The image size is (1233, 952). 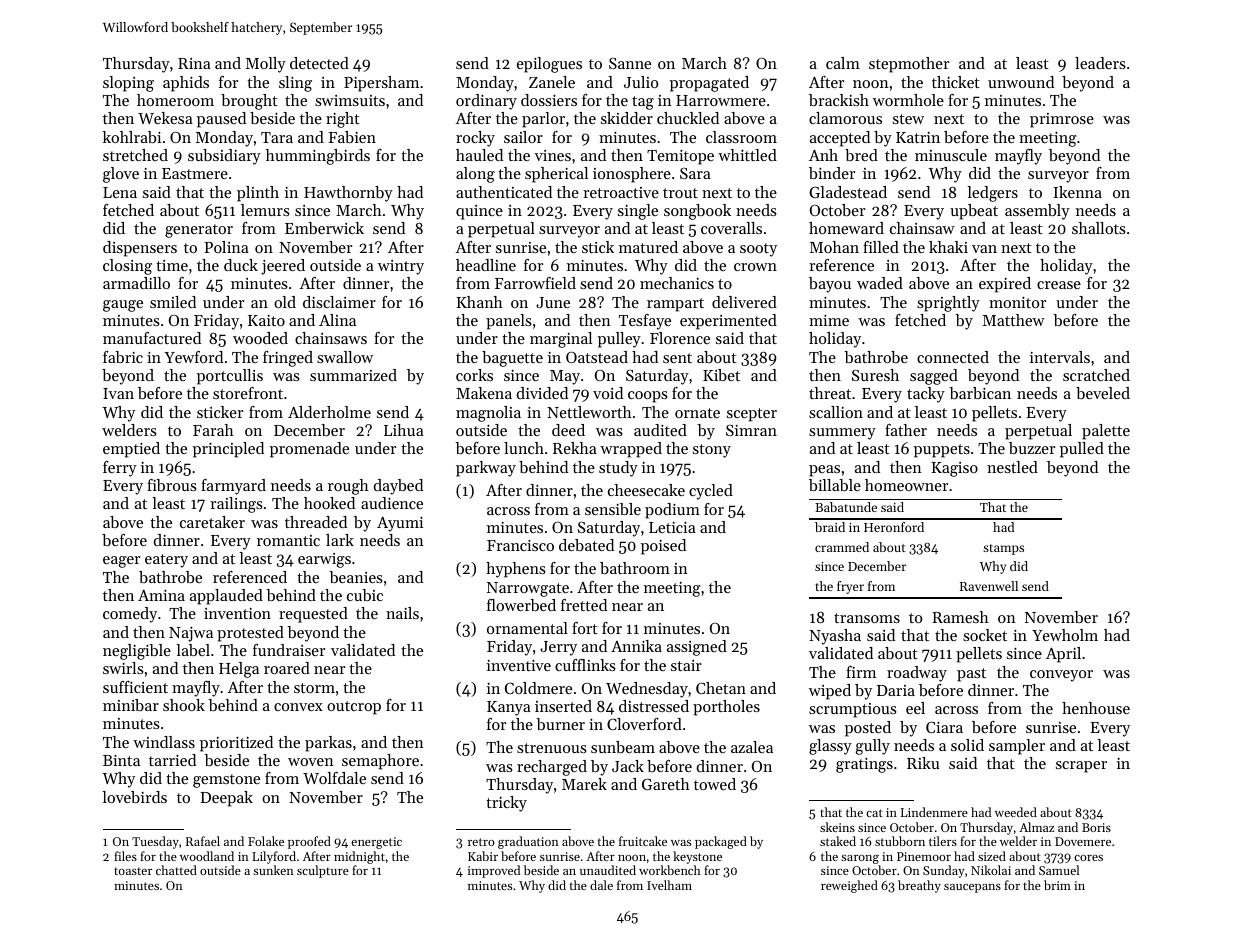 I want to click on cores, so click(x=1088, y=858).
